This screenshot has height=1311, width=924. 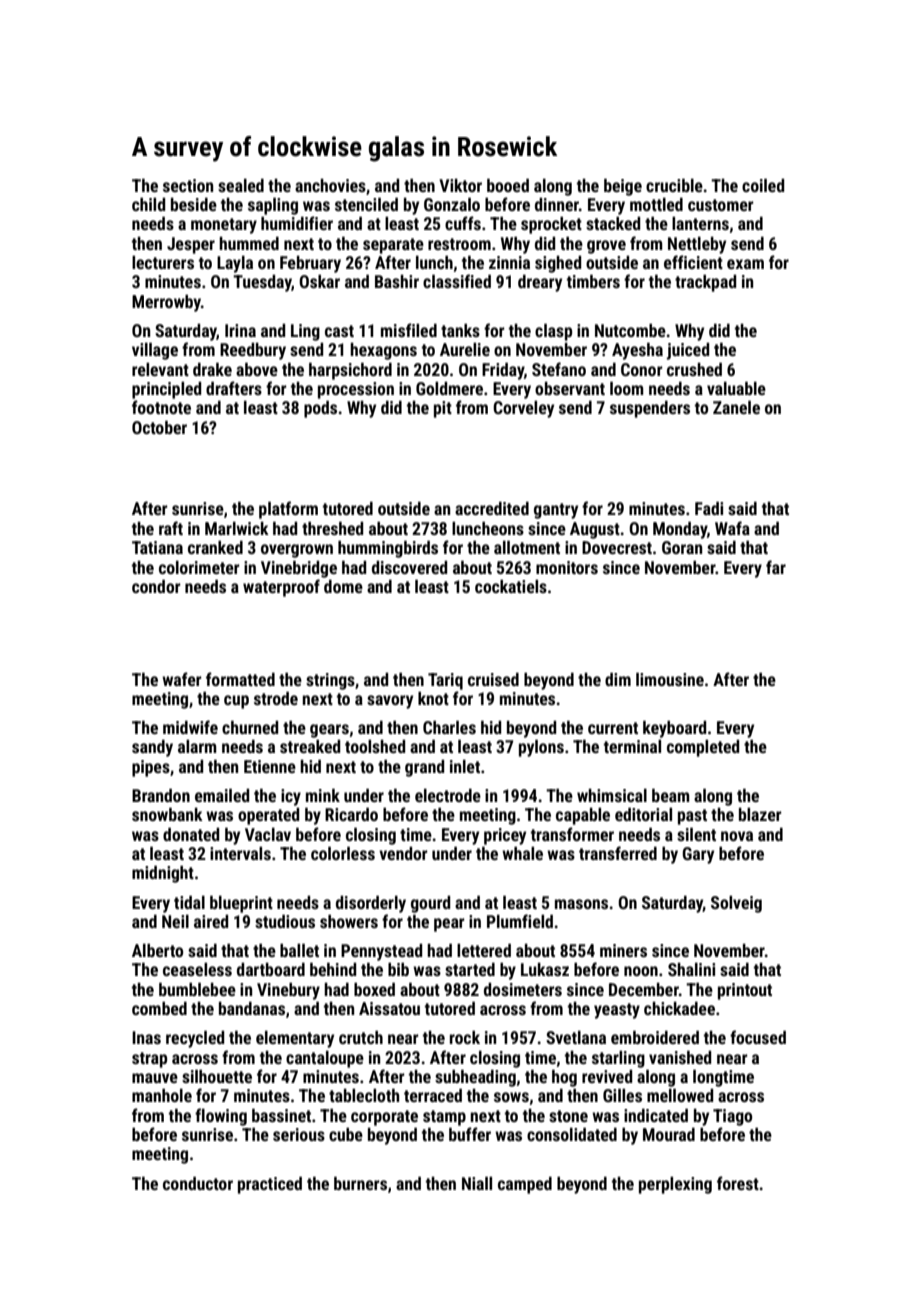 What do you see at coordinates (212, 369) in the screenshot?
I see `drake` at bounding box center [212, 369].
